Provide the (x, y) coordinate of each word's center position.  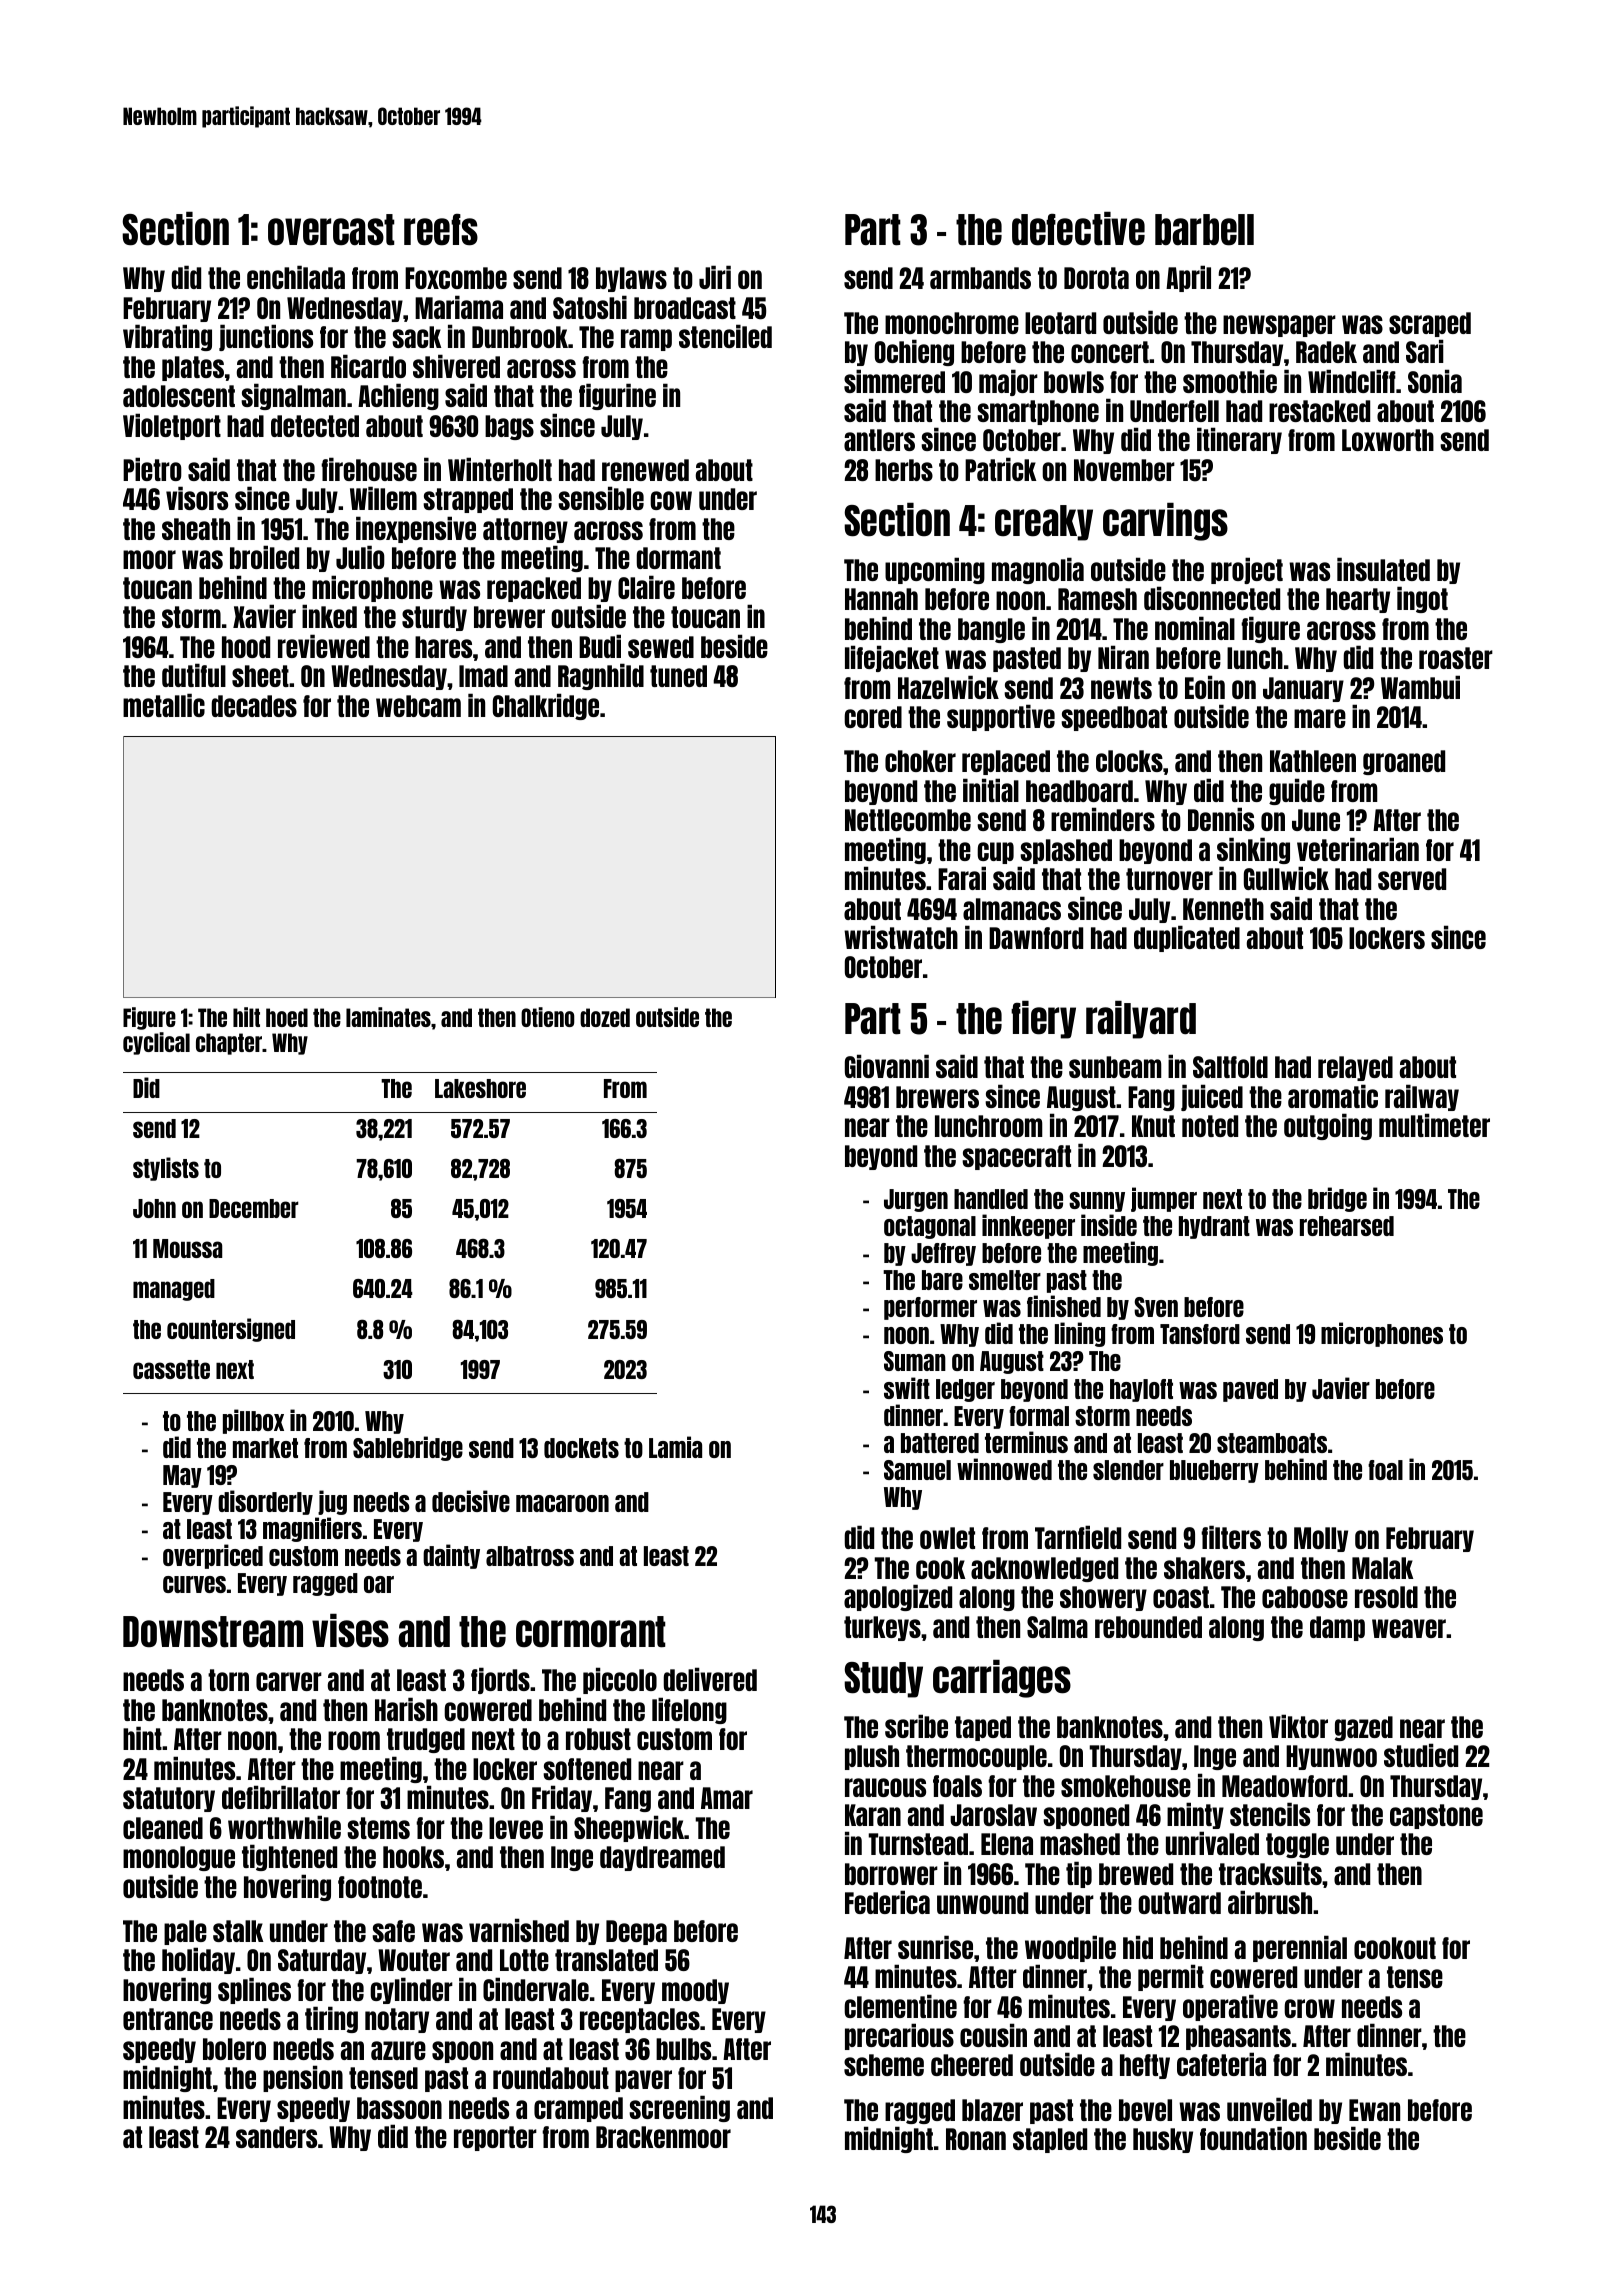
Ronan (976, 2139)
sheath (196, 529)
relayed (1355, 1068)
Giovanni (887, 1066)
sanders (276, 2137)
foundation (1253, 2138)
